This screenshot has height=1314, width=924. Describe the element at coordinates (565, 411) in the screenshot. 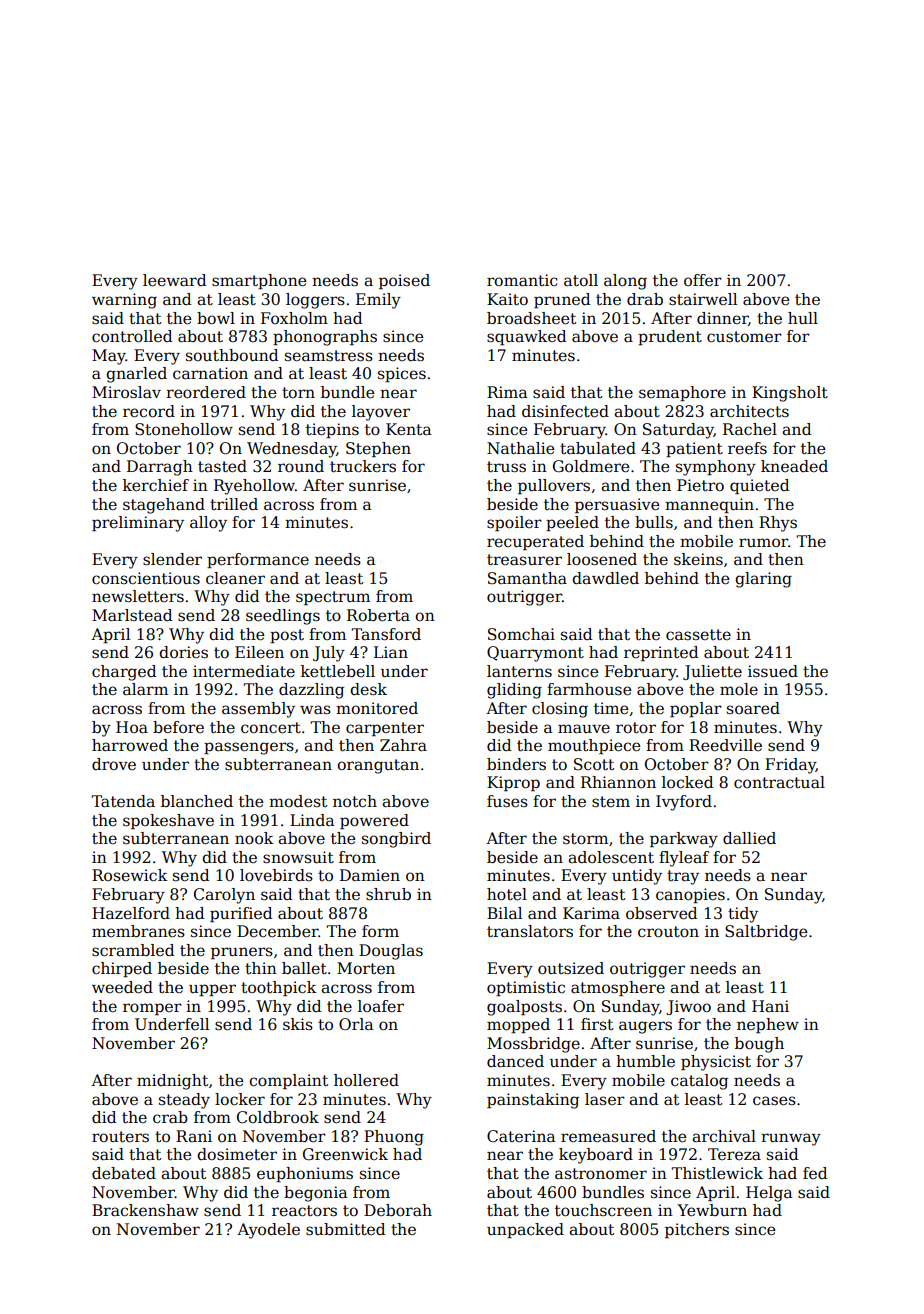

I see `disinfected` at that location.
